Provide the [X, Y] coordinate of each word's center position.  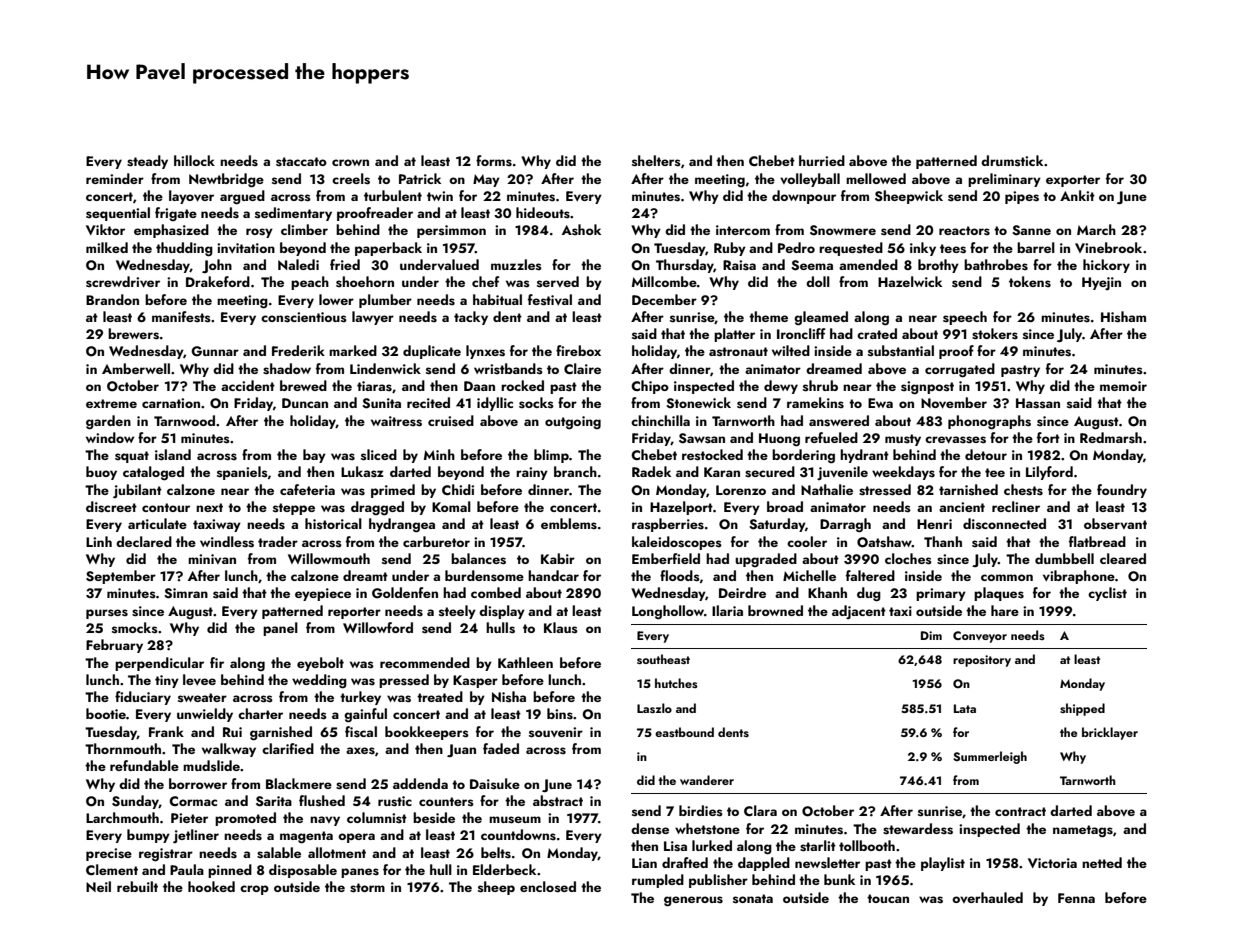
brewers [133, 334]
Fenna [1076, 898]
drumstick [1012, 161]
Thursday [685, 266]
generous [693, 901]
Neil [98, 886]
